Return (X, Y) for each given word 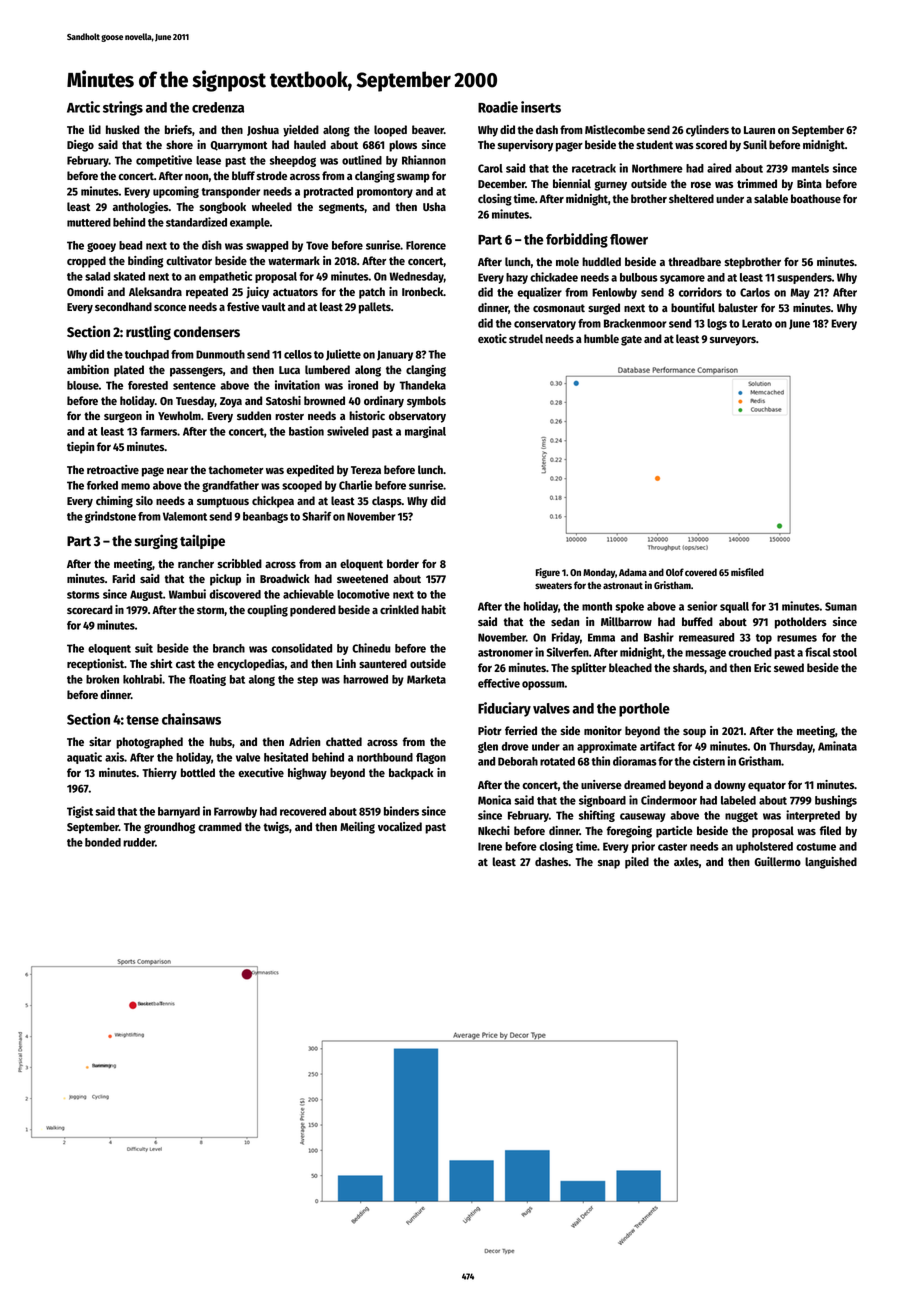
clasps (387, 502)
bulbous (639, 277)
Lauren (759, 130)
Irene (490, 846)
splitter (588, 669)
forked (102, 485)
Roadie (498, 107)
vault (274, 306)
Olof (675, 572)
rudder (139, 842)
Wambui (187, 594)
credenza (218, 107)
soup (694, 733)
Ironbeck (422, 291)
